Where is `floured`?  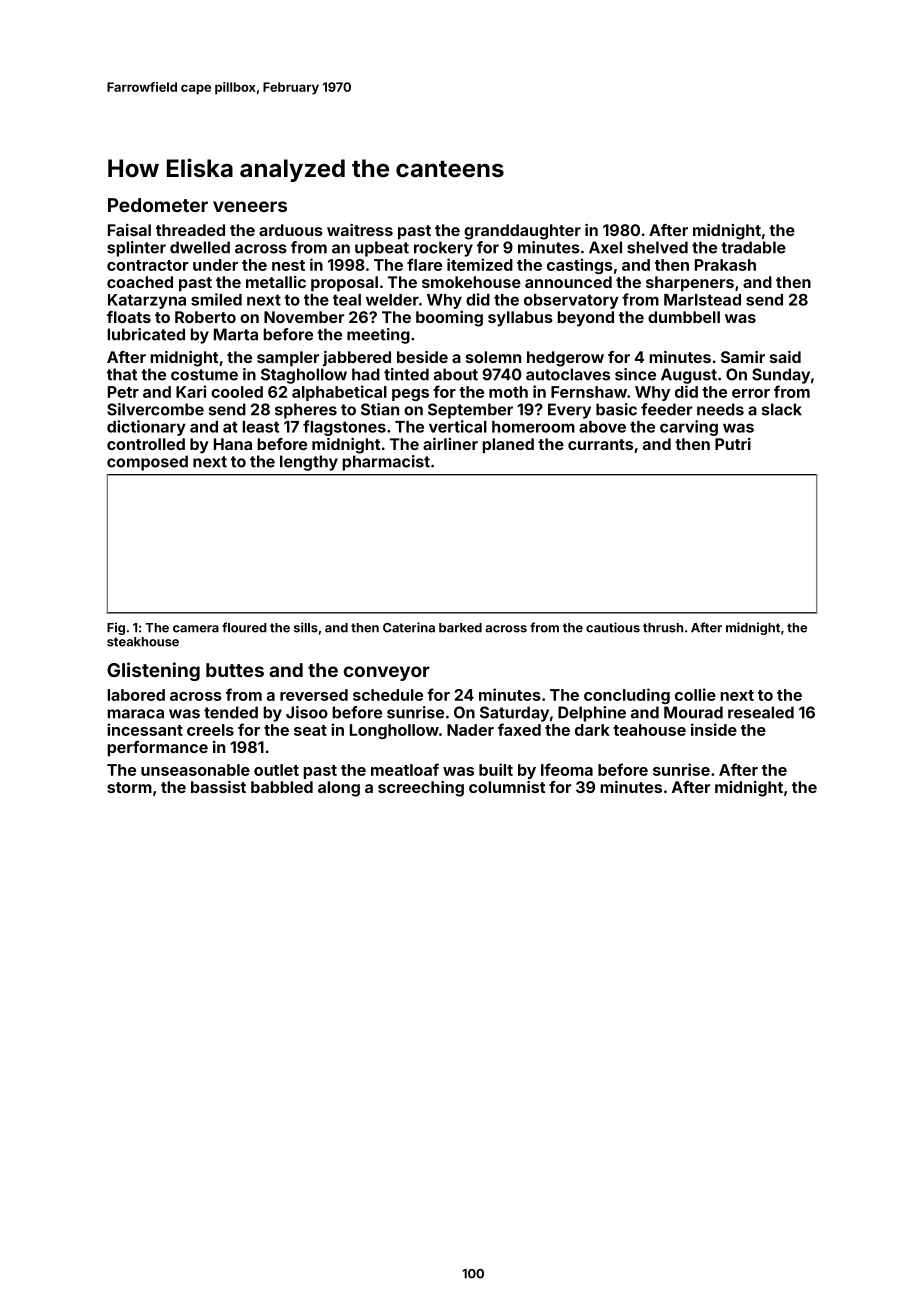 floured is located at coordinates (244, 627).
